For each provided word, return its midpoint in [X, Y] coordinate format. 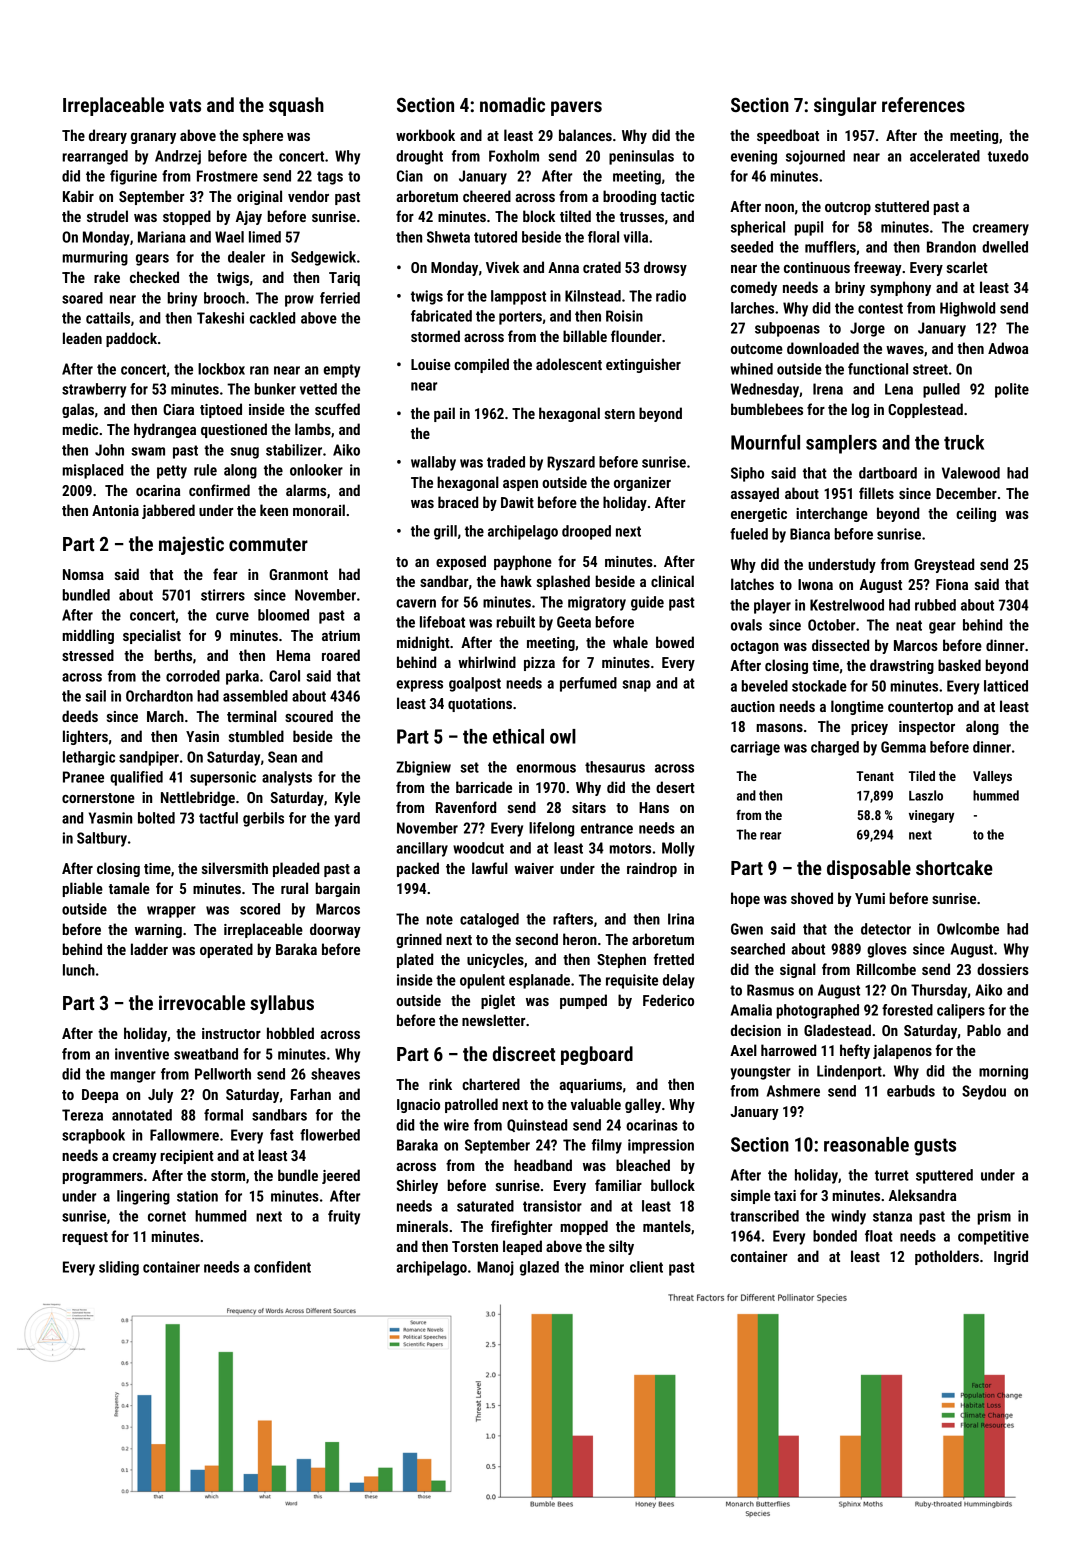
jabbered [168, 511]
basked [959, 665]
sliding [119, 1268]
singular [845, 106]
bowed [675, 642]
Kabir [78, 196]
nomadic [512, 104]
